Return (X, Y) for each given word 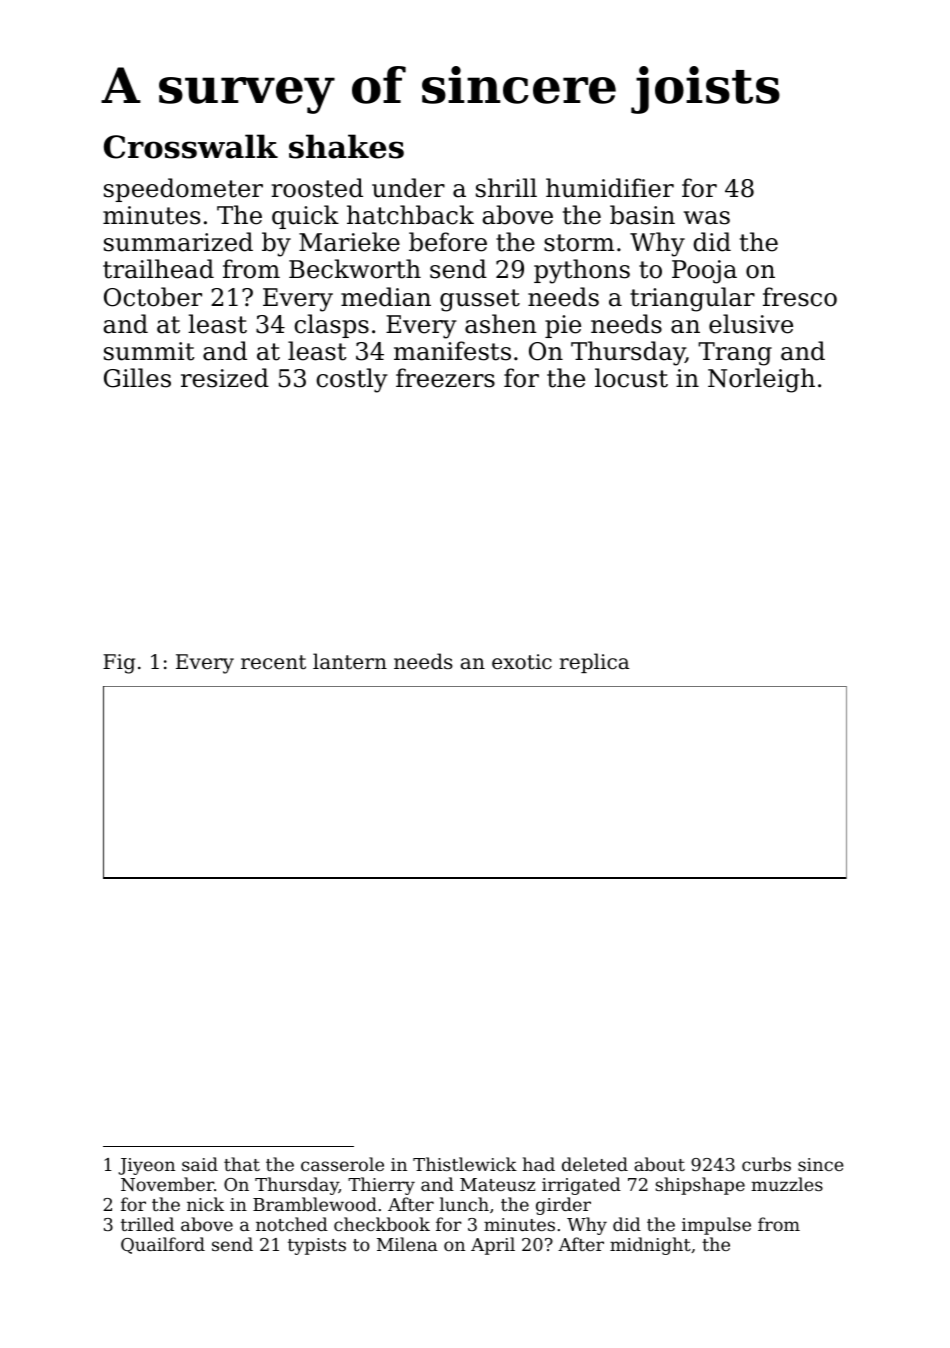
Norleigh (761, 380)
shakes (346, 146)
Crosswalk (191, 146)
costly (352, 380)
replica (594, 663)
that (242, 1164)
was (707, 218)
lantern (350, 661)
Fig (119, 664)
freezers (445, 378)
